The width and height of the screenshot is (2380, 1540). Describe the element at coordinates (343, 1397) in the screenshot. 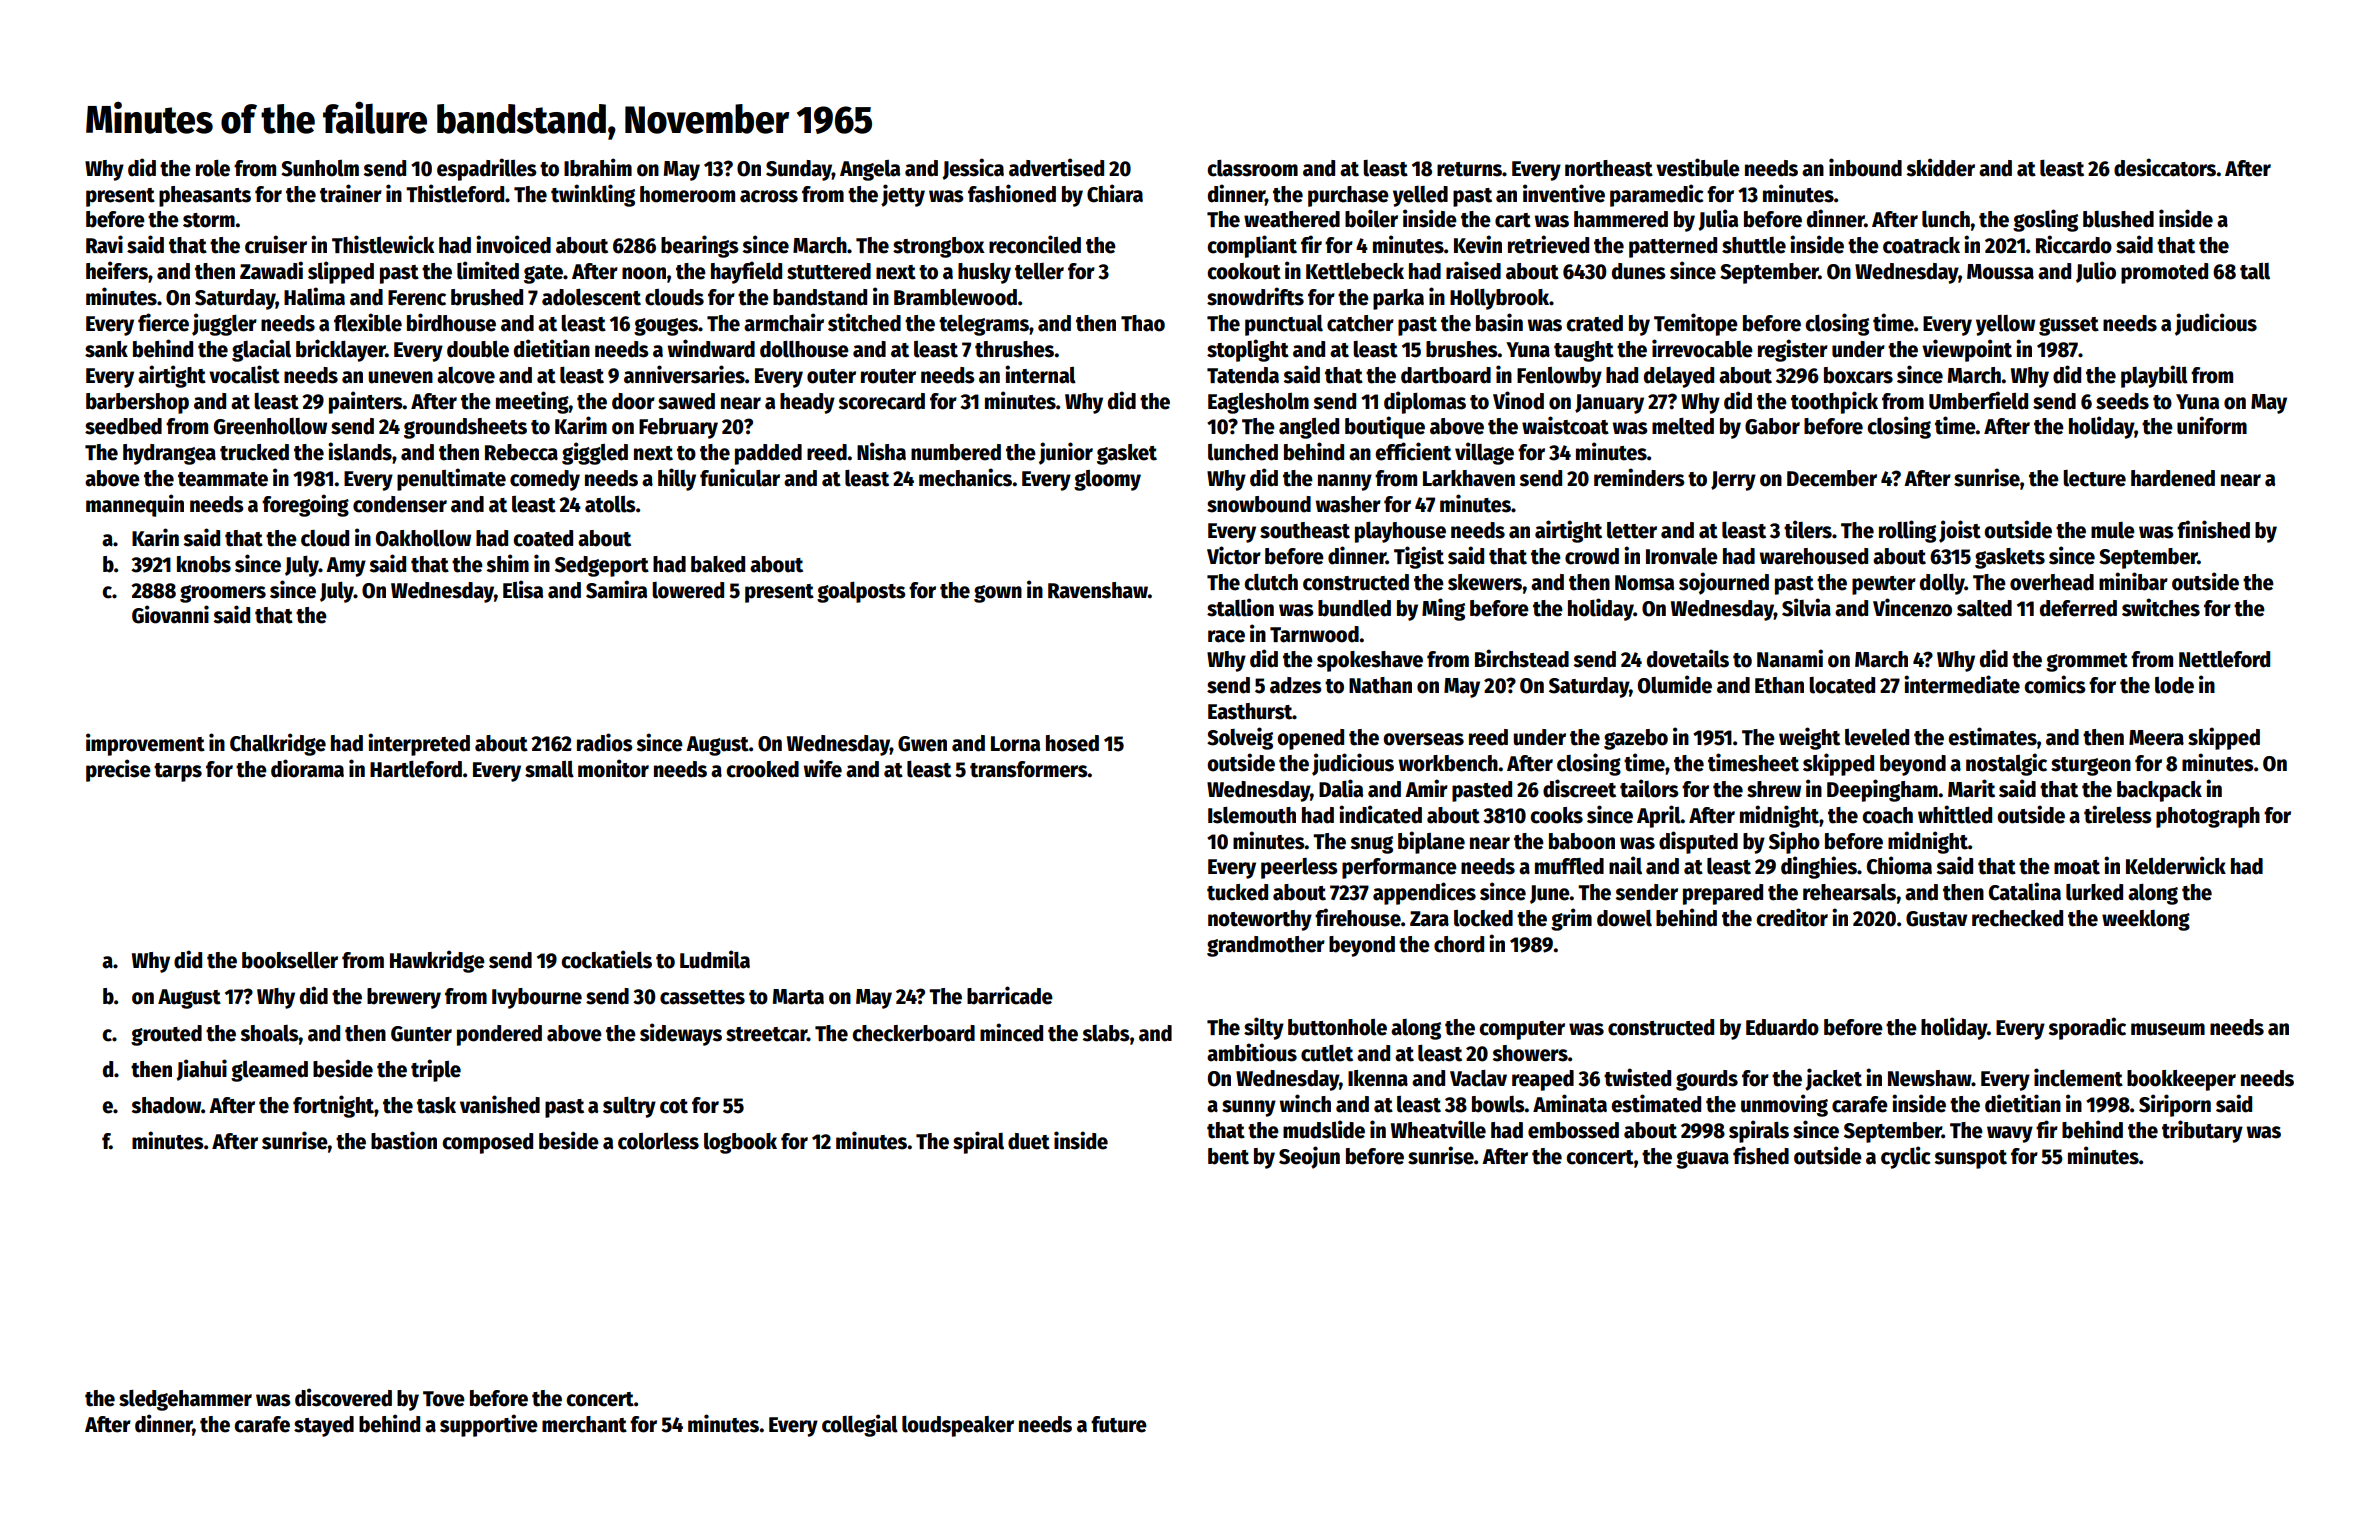

I see `discovered` at that location.
